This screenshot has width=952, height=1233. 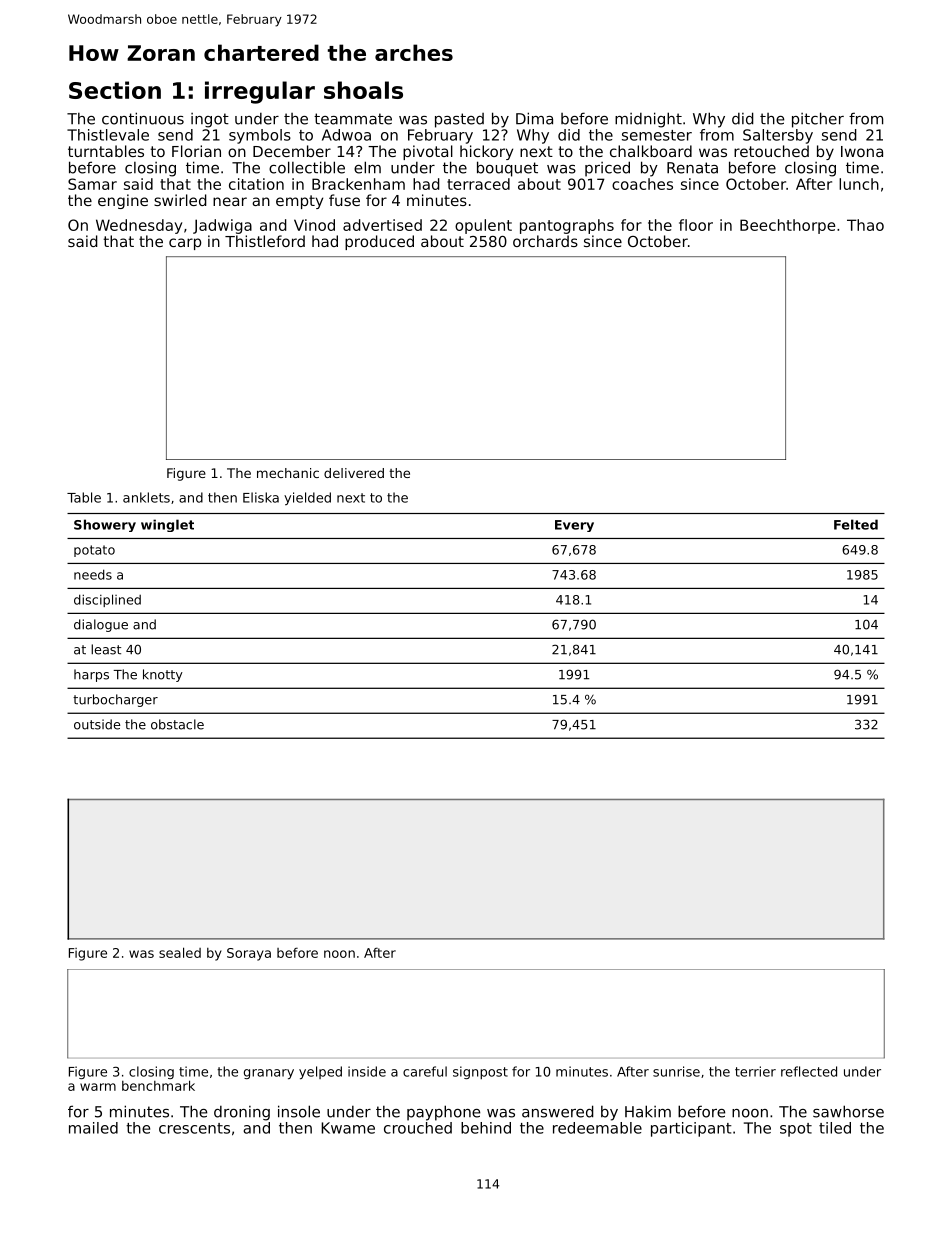 I want to click on benchmark, so click(x=158, y=1085).
